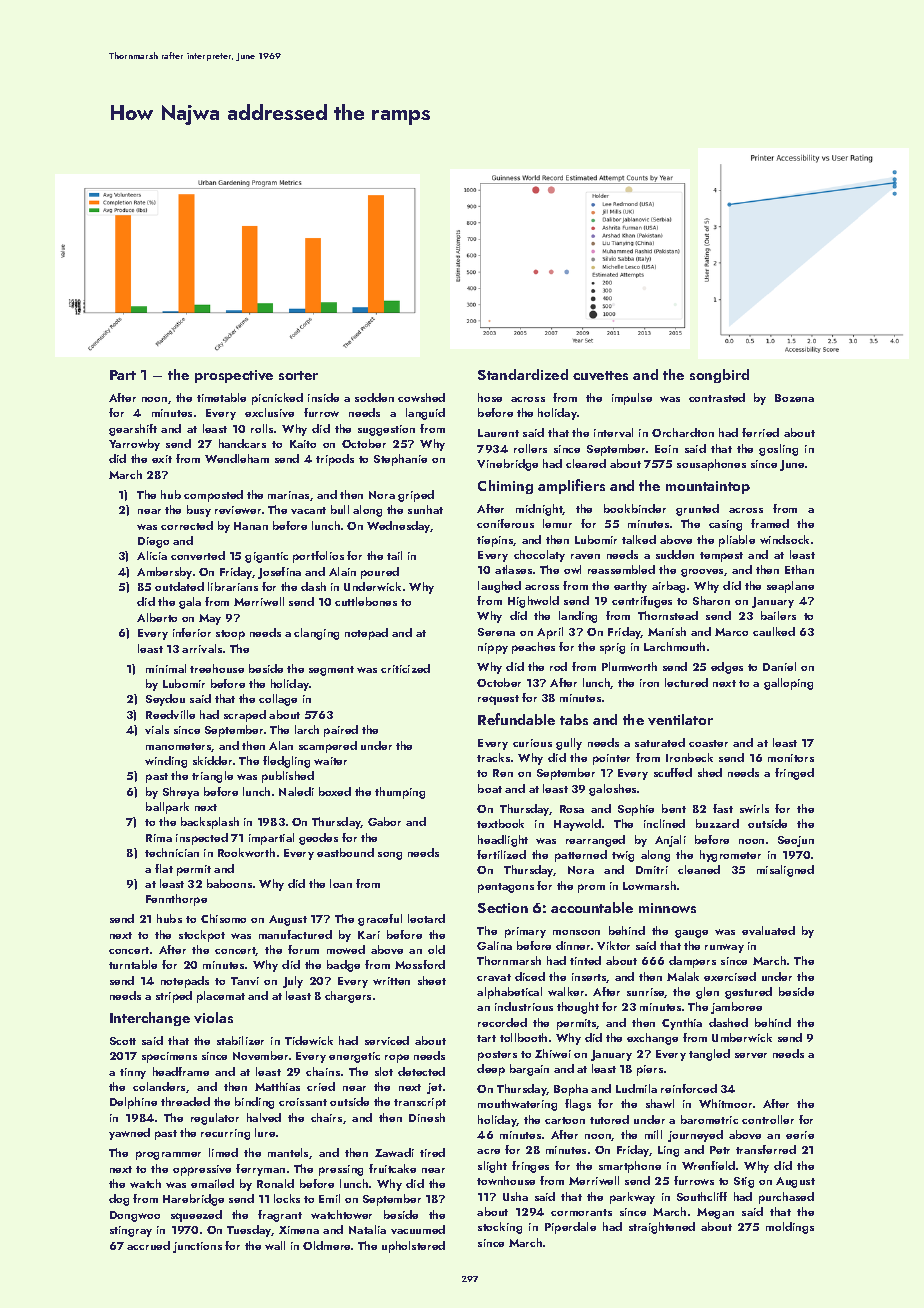 This page has width=924, height=1308. I want to click on threaded, so click(185, 1101).
